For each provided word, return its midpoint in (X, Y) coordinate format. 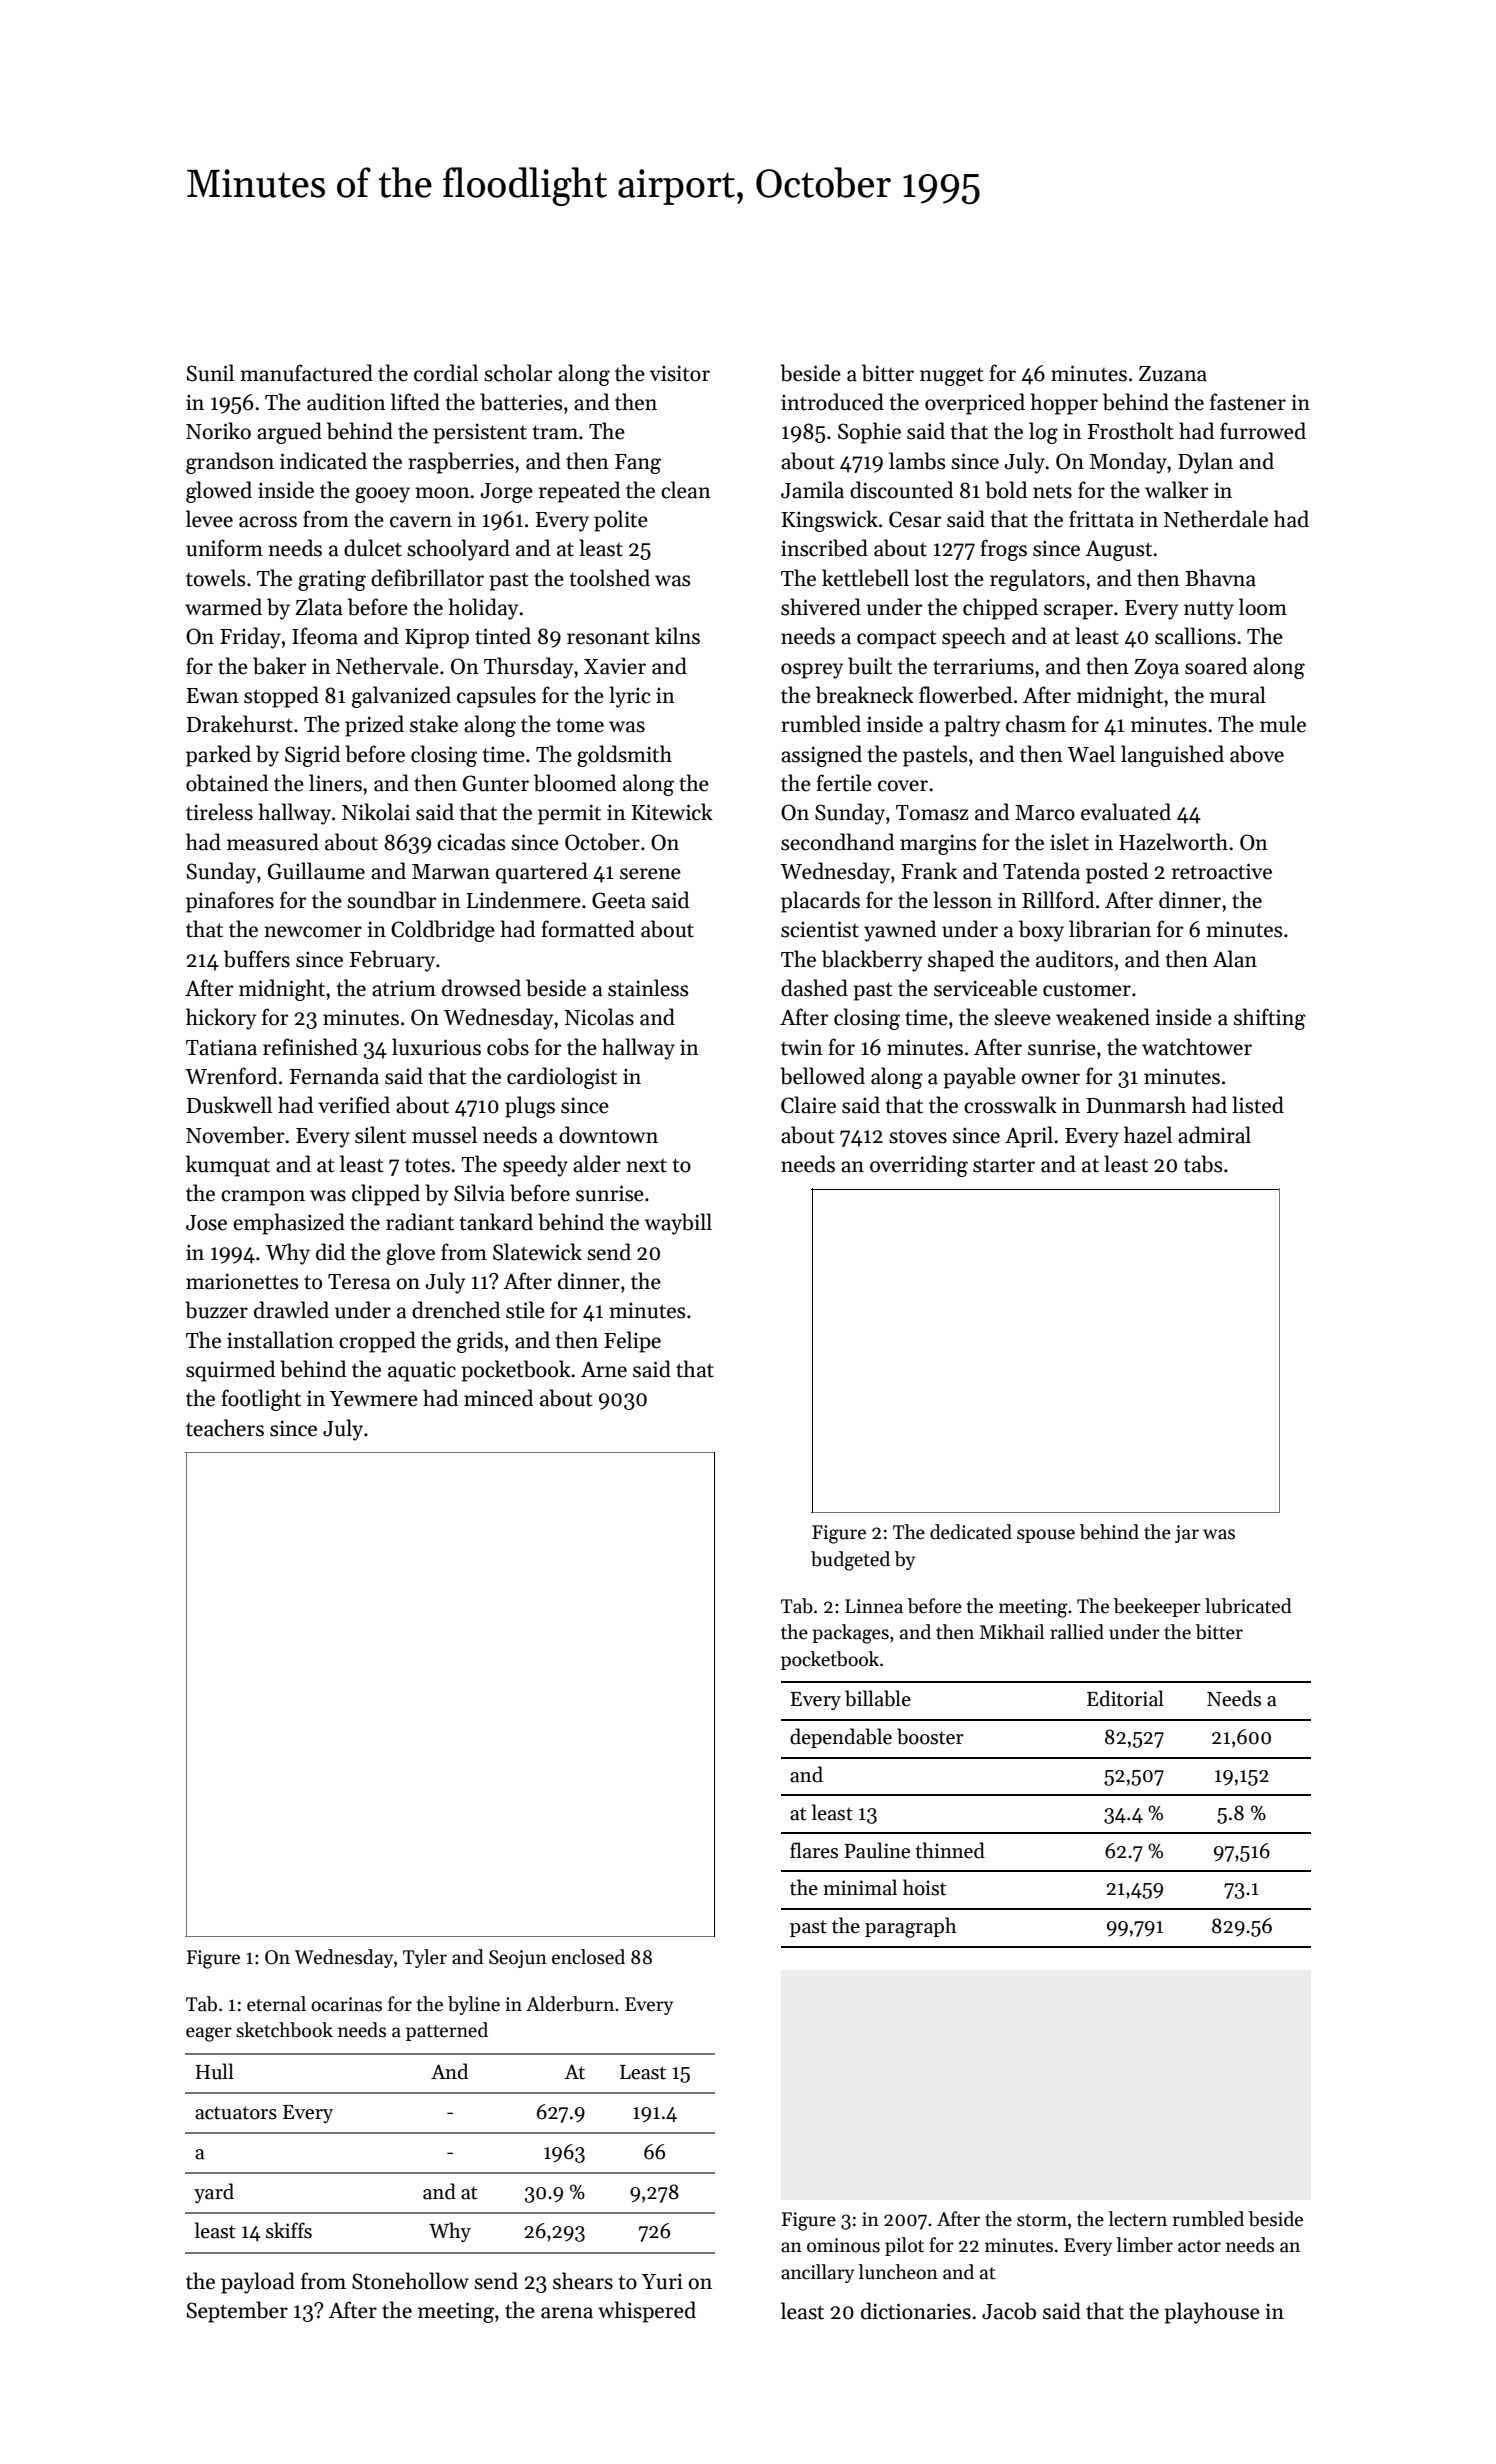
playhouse (1212, 2313)
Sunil (210, 373)
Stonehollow (410, 2281)
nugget (951, 376)
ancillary (817, 2273)
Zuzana (1173, 374)
